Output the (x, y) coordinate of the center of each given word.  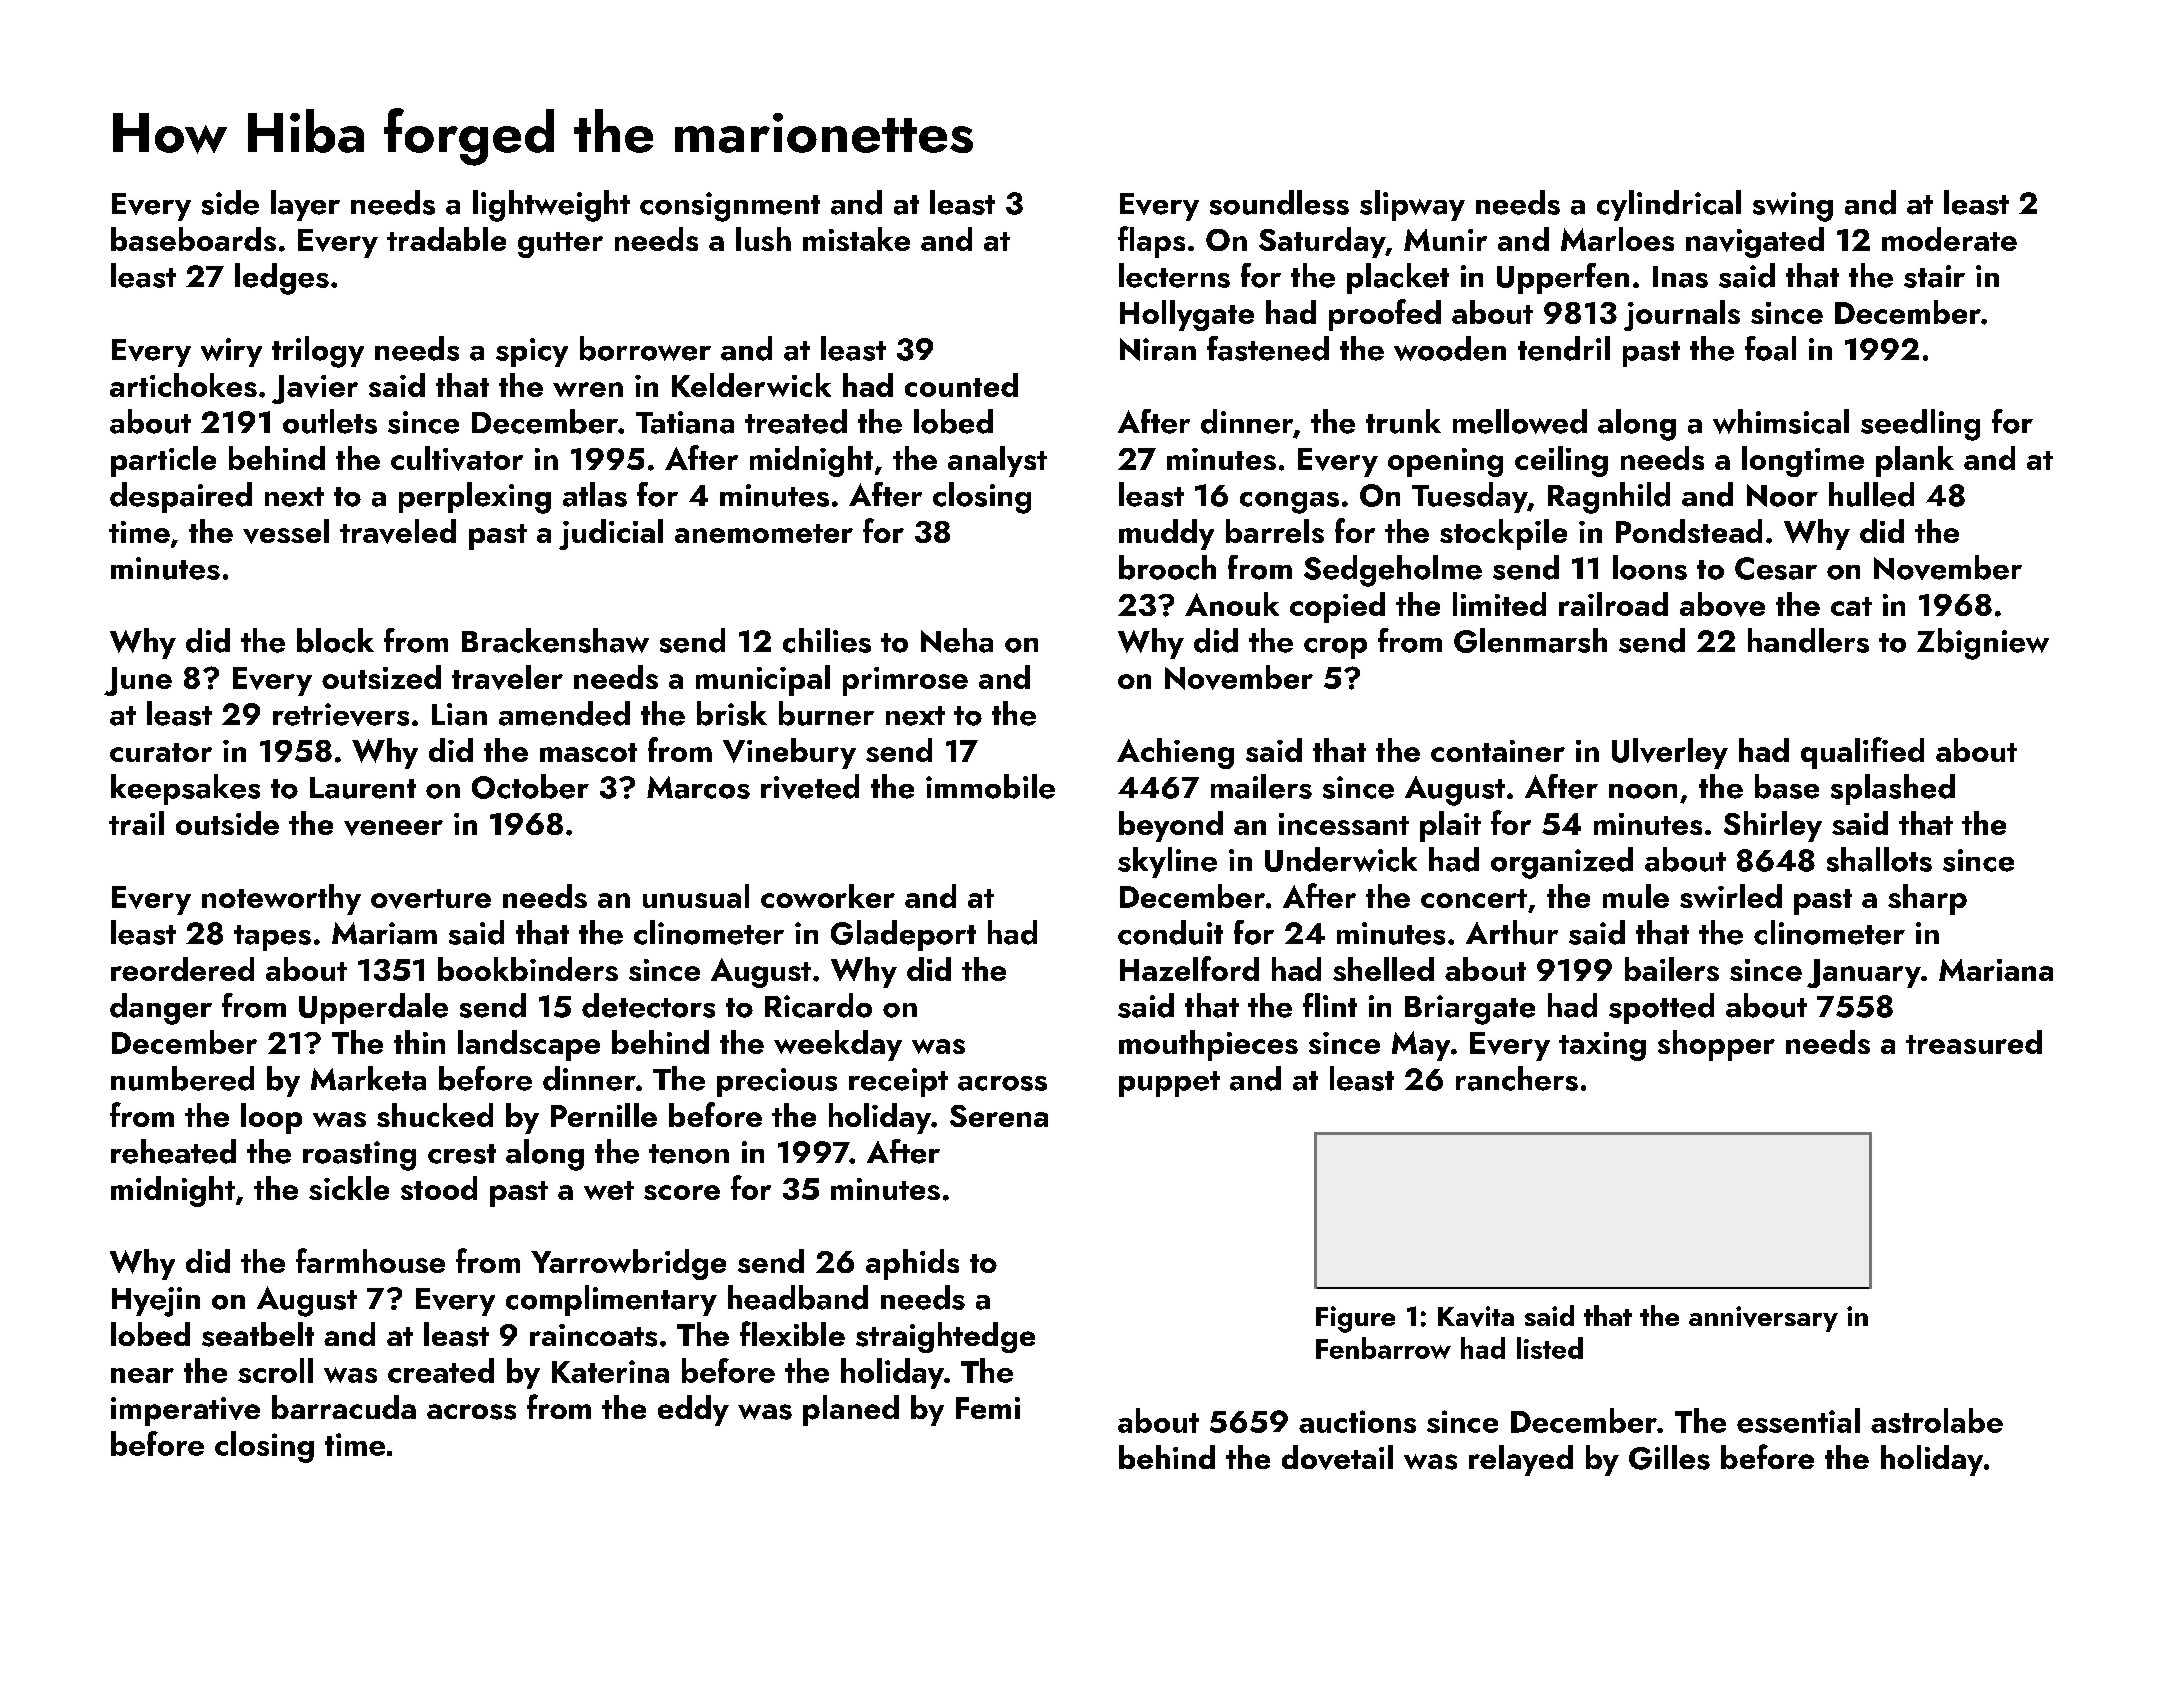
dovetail (1337, 1457)
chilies (827, 640)
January (1864, 973)
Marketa (368, 1078)
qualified (1862, 753)
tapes (272, 938)
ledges (282, 279)
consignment (730, 207)
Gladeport (903, 935)
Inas (1680, 277)
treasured (1974, 1042)
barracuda (344, 1407)
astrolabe (1937, 1420)
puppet (1169, 1084)
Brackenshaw (555, 640)
